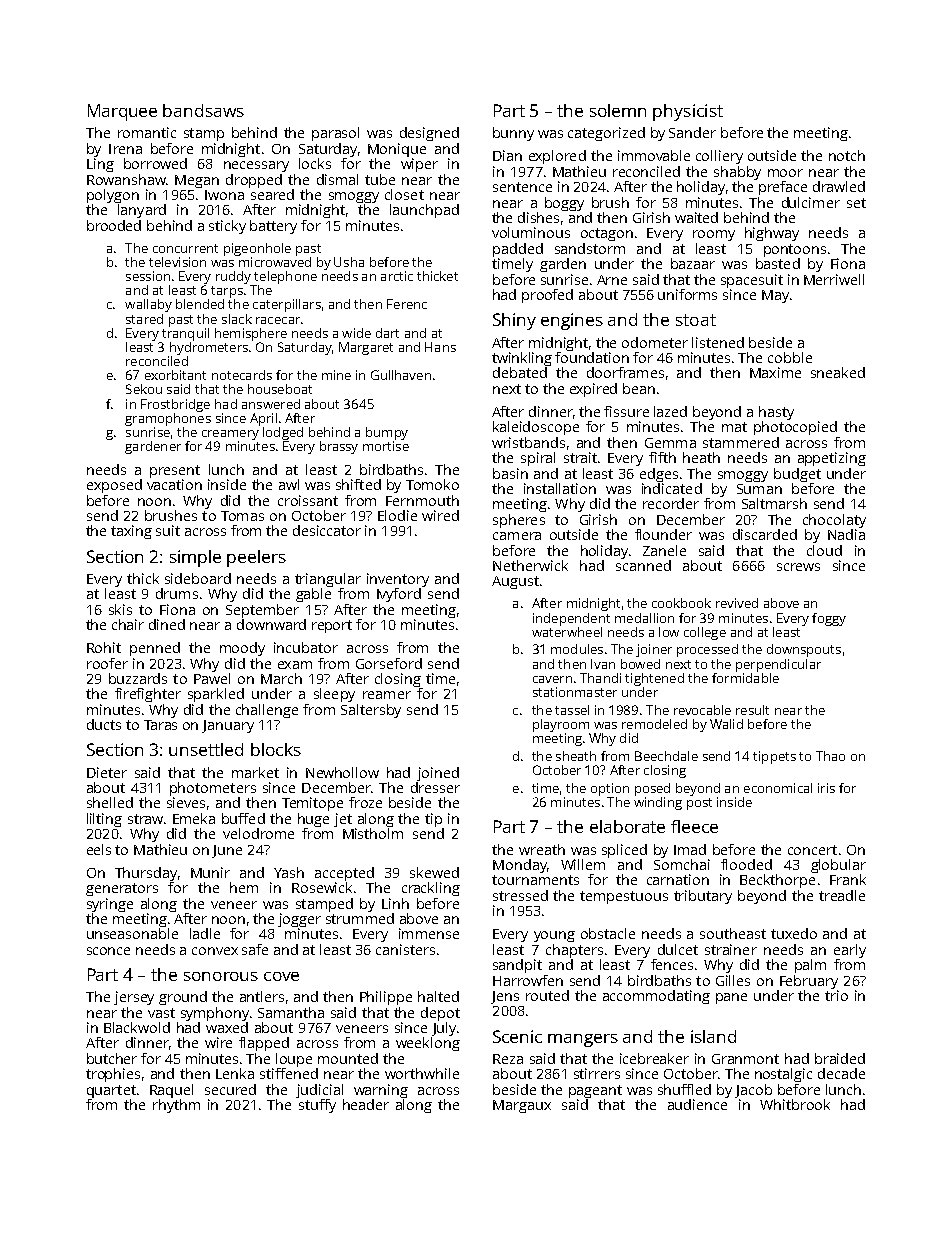 Image resolution: width=952 pixels, height=1233 pixels. What do you see at coordinates (435, 787) in the document?
I see `dresser` at bounding box center [435, 787].
